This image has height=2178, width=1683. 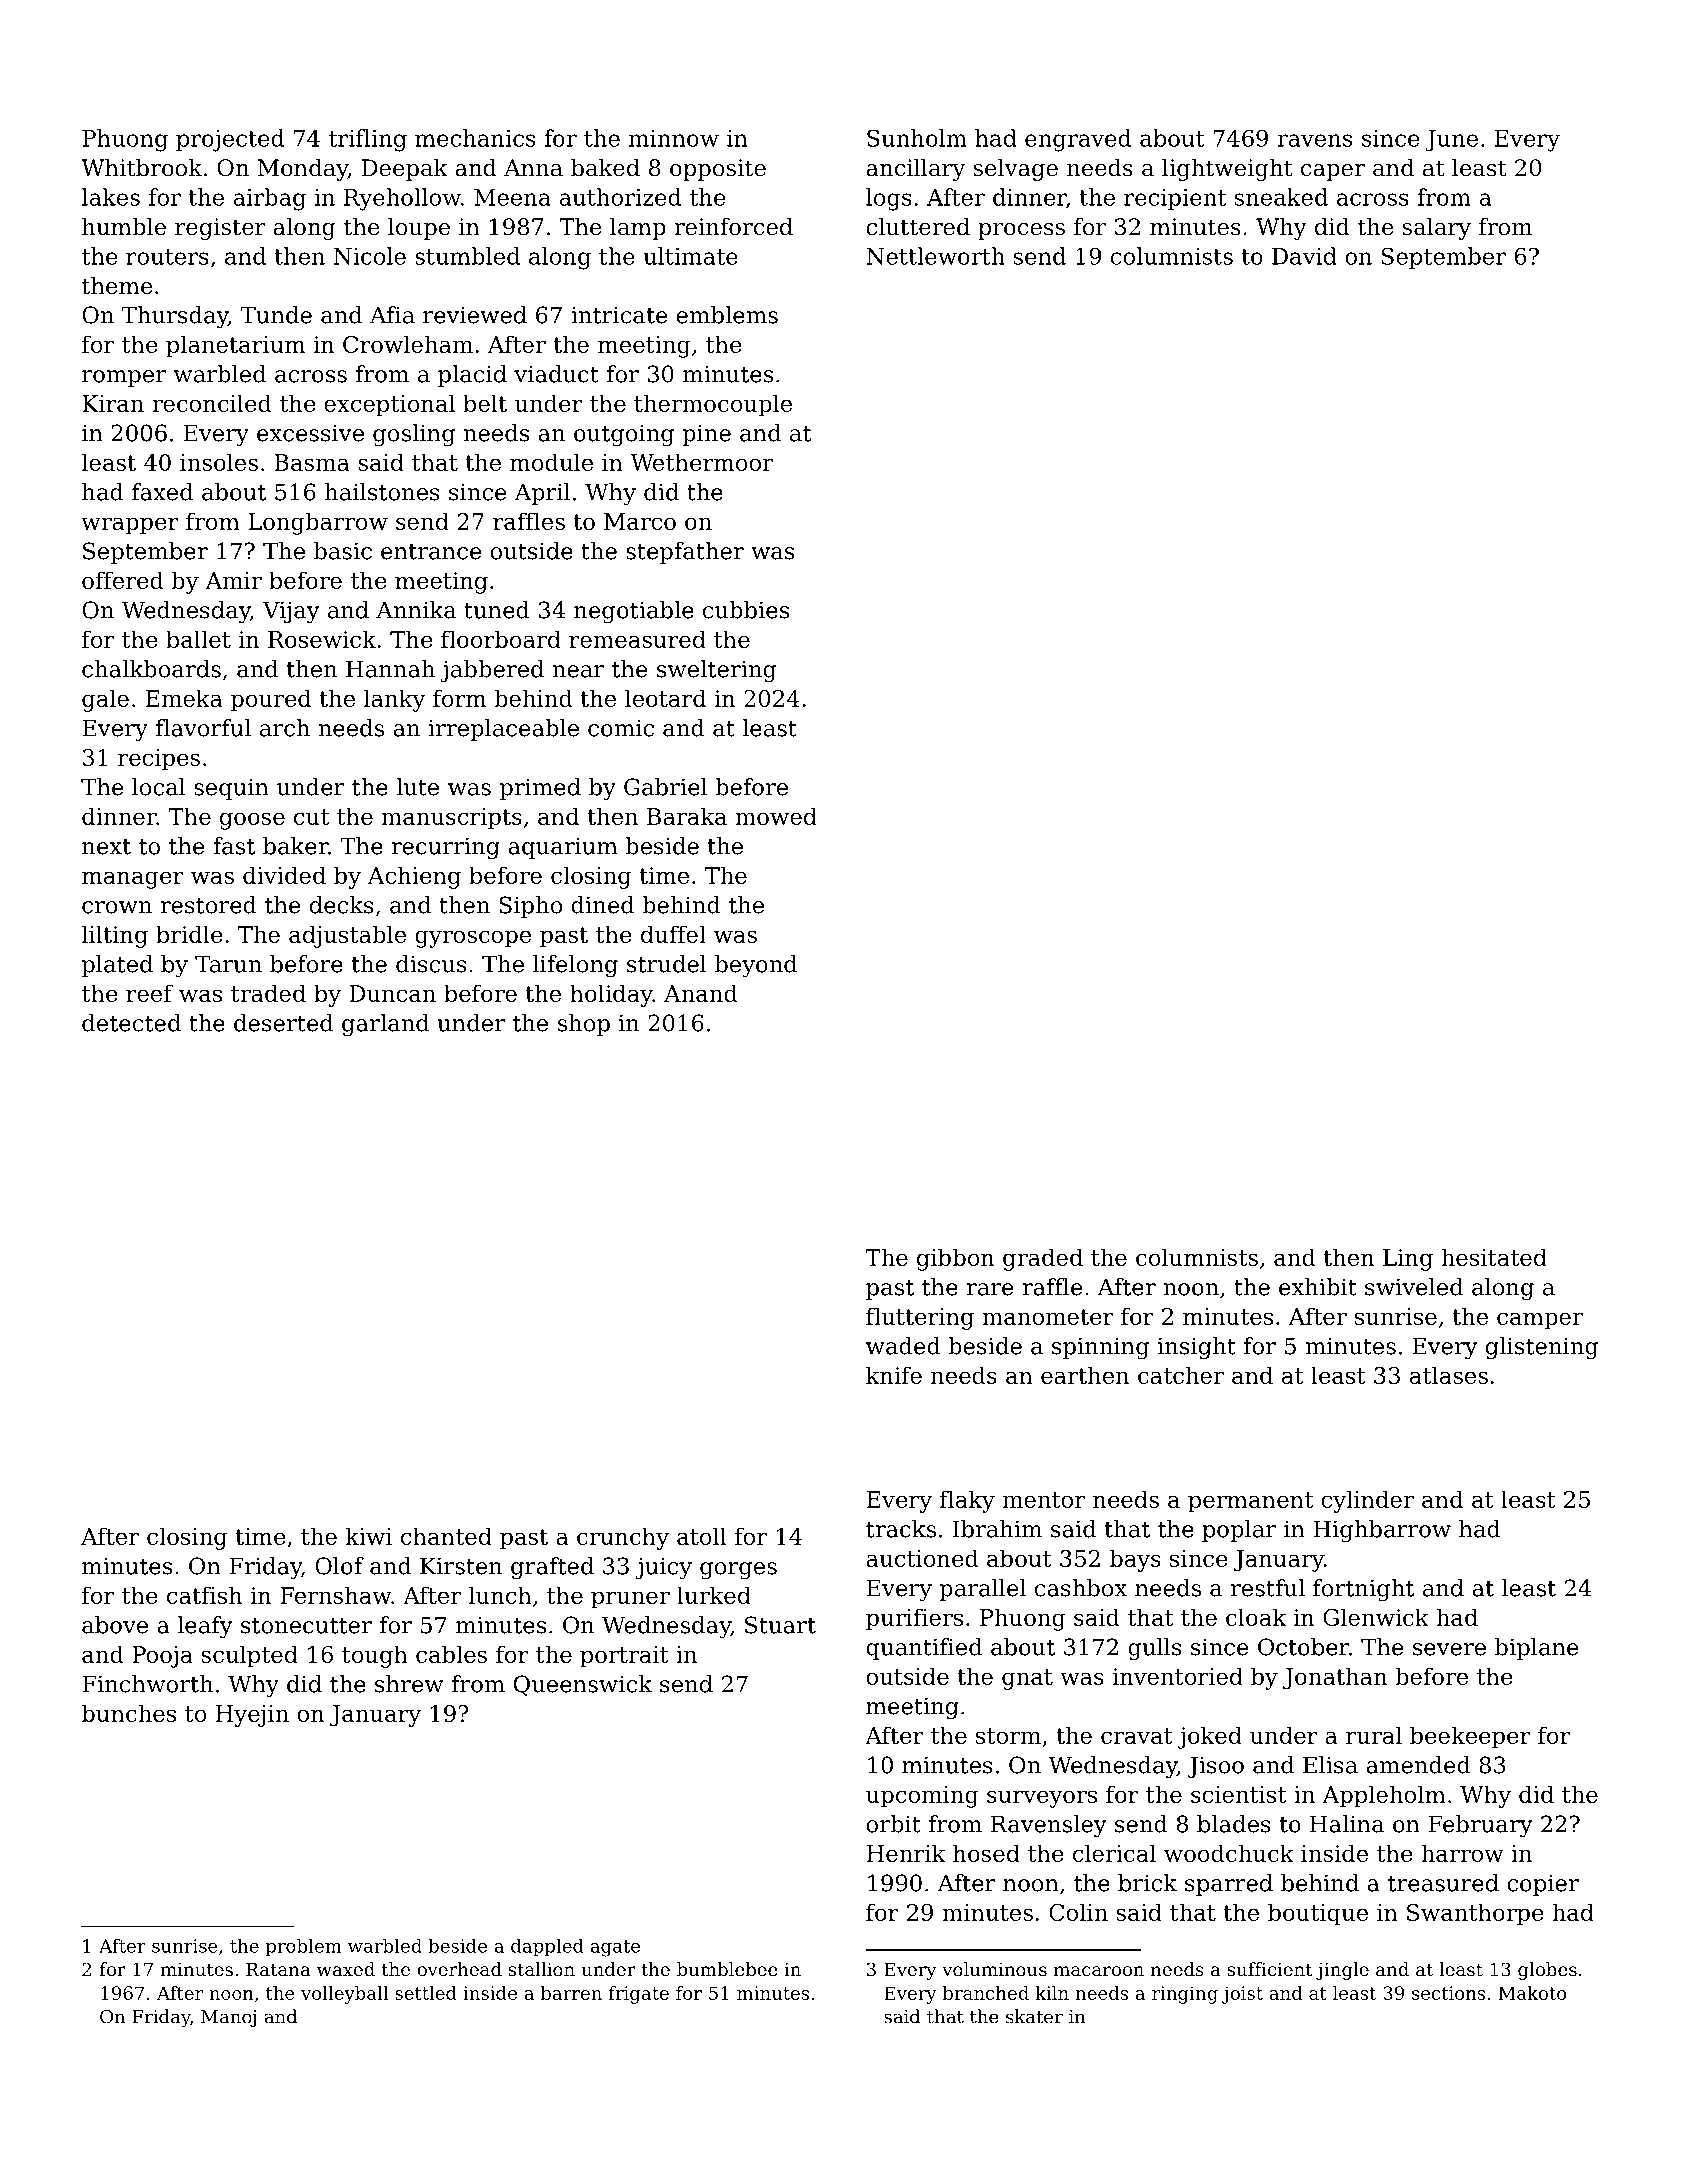 What do you see at coordinates (602, 905) in the image?
I see `dined` at bounding box center [602, 905].
